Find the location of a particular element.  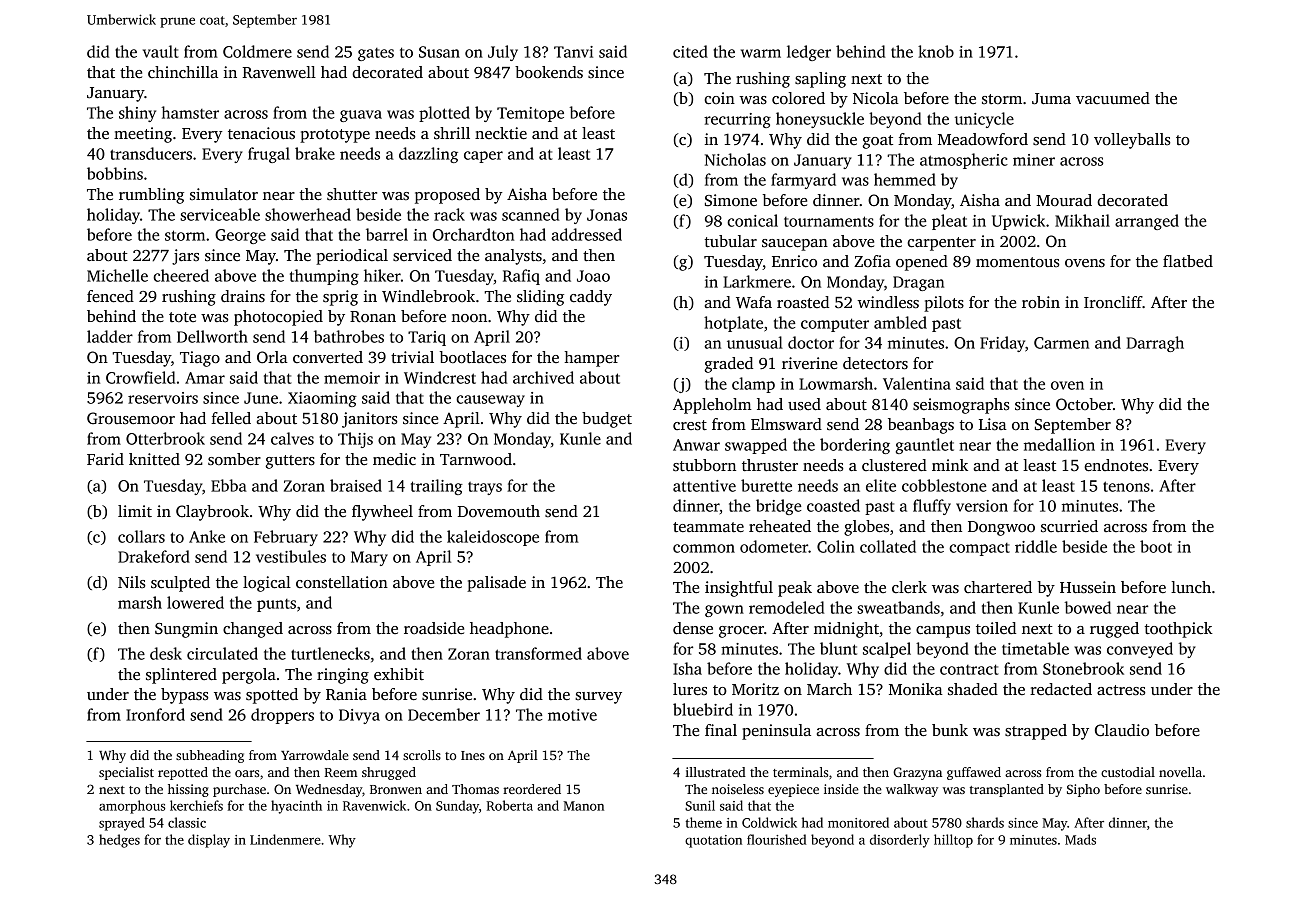

lunch is located at coordinates (1191, 587).
